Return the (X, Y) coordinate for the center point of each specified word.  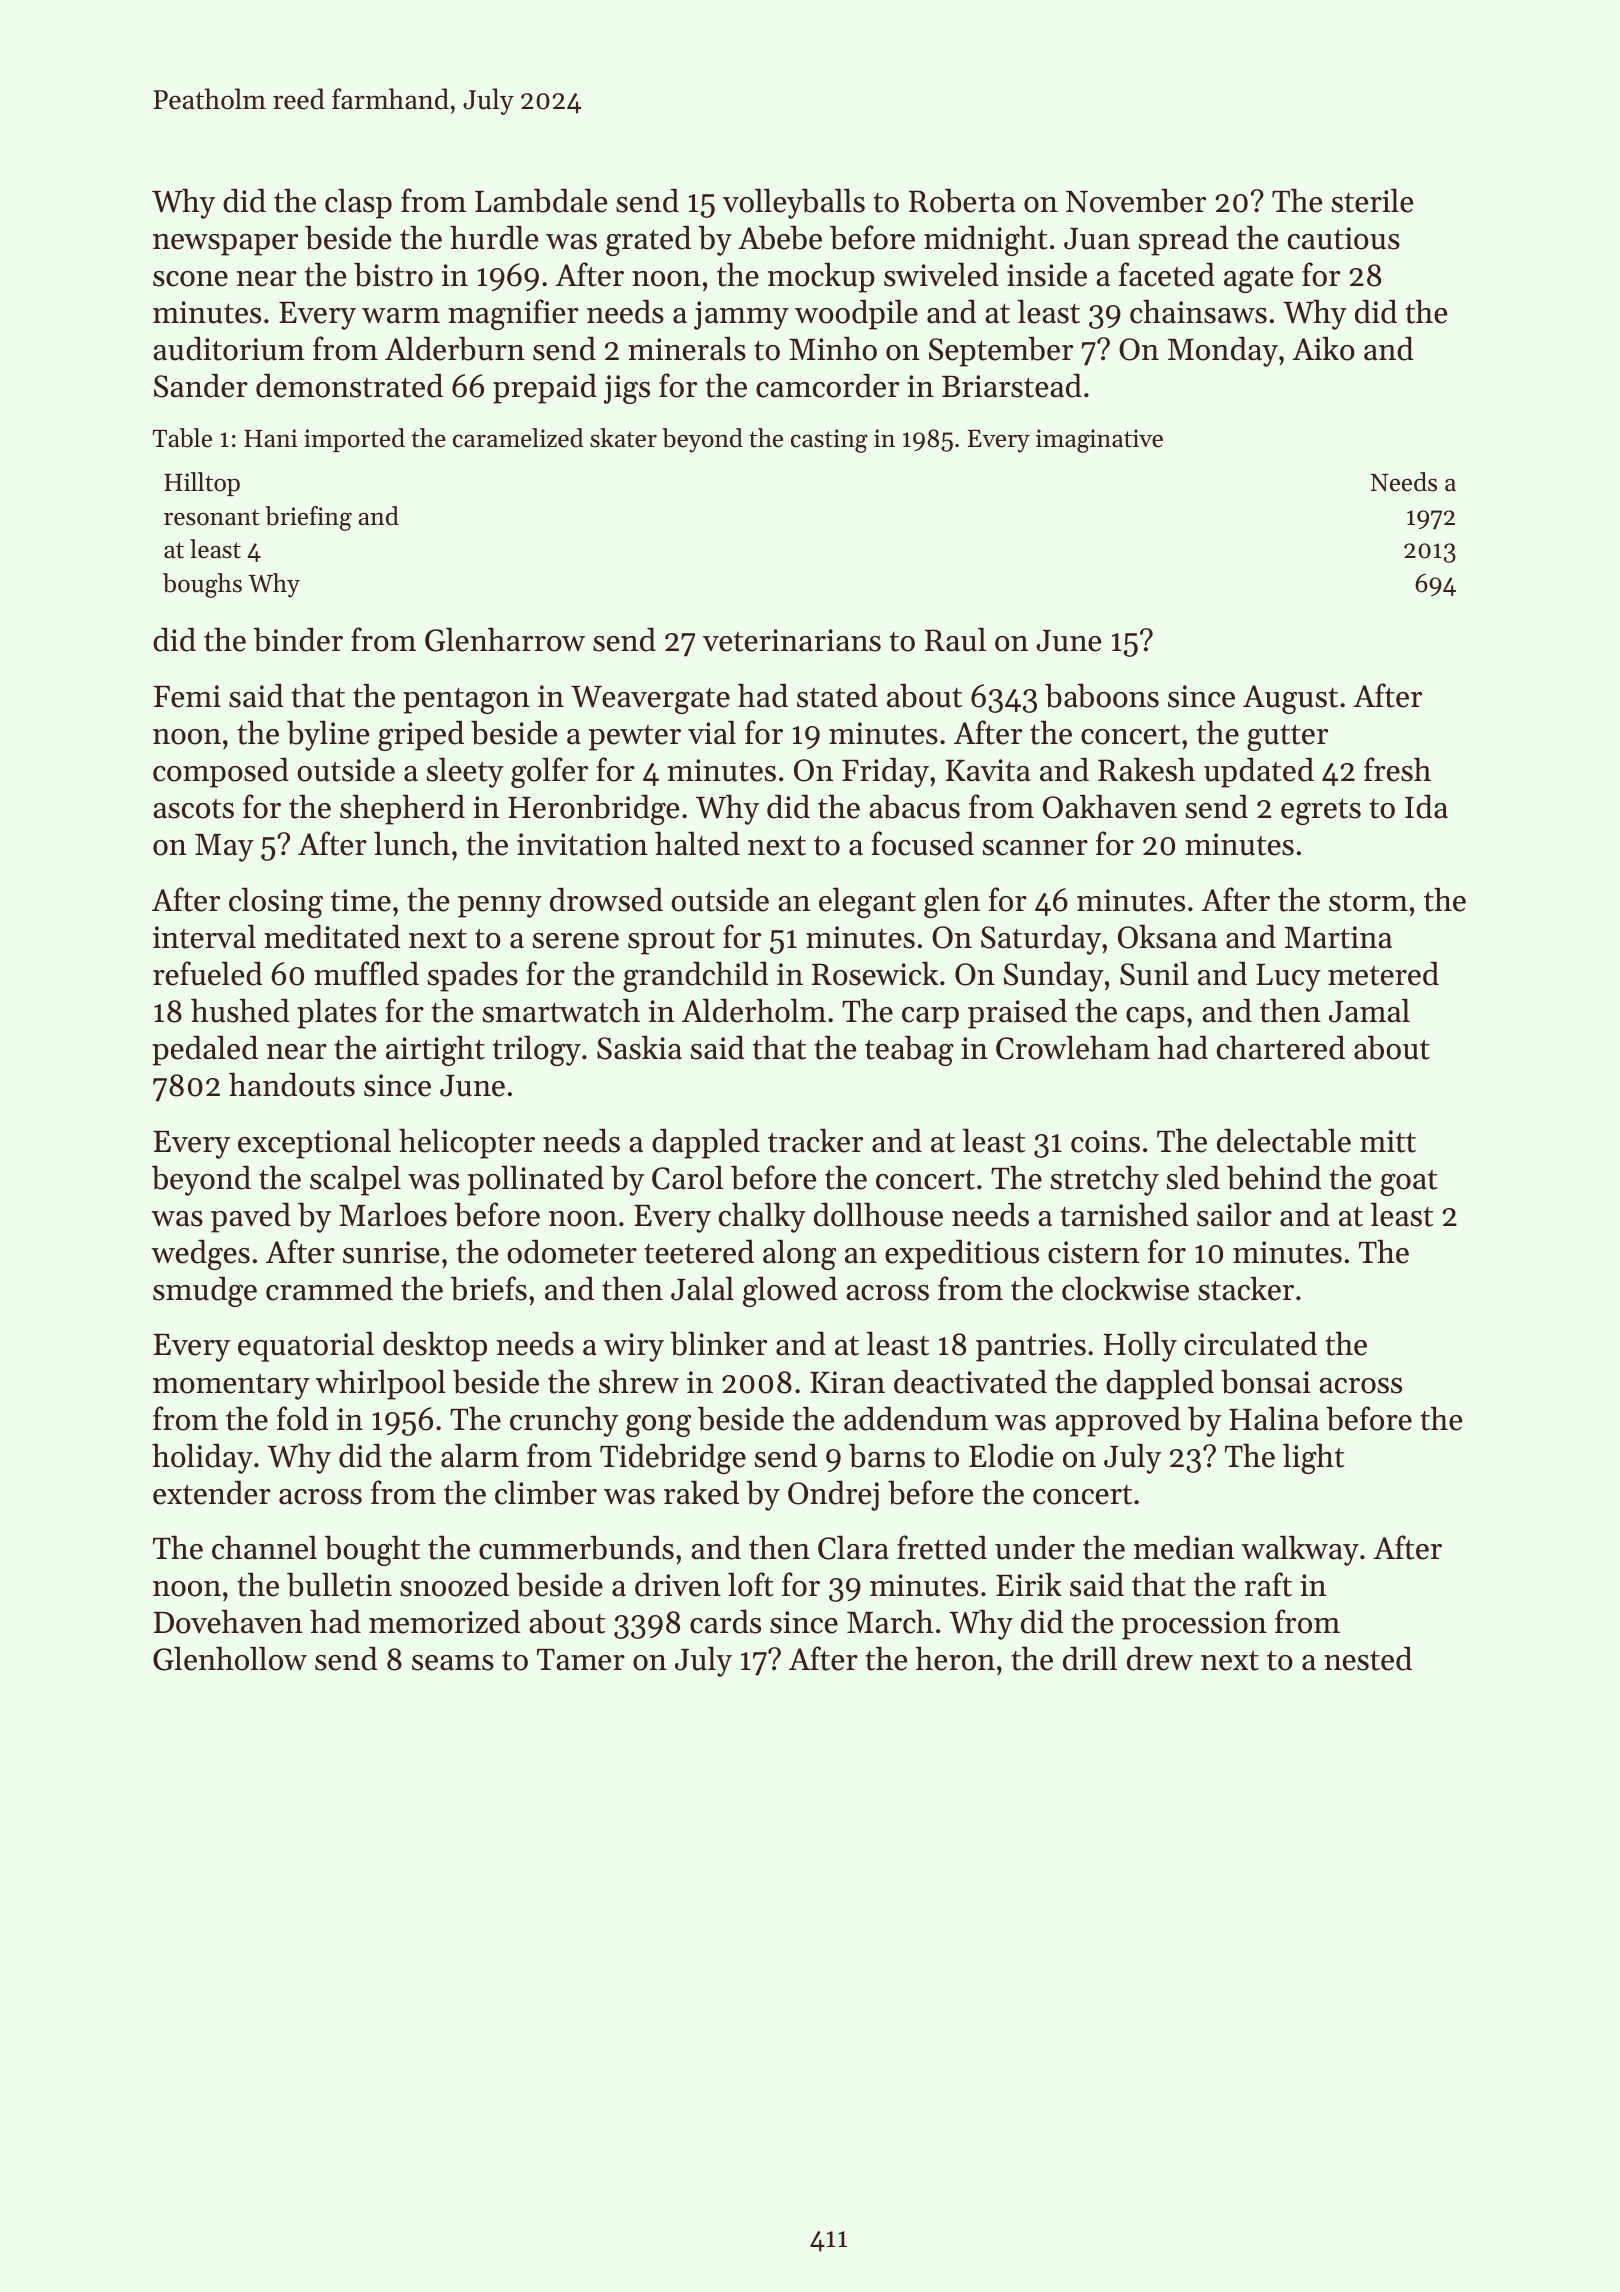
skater (623, 438)
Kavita (988, 770)
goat (1409, 1183)
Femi (187, 696)
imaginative (1099, 441)
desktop (435, 1346)
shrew (639, 1381)
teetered (699, 1251)
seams (453, 1663)
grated (648, 240)
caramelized (518, 438)
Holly (1140, 1346)
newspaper (225, 245)
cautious (1344, 238)
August (1290, 699)
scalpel (355, 1180)
